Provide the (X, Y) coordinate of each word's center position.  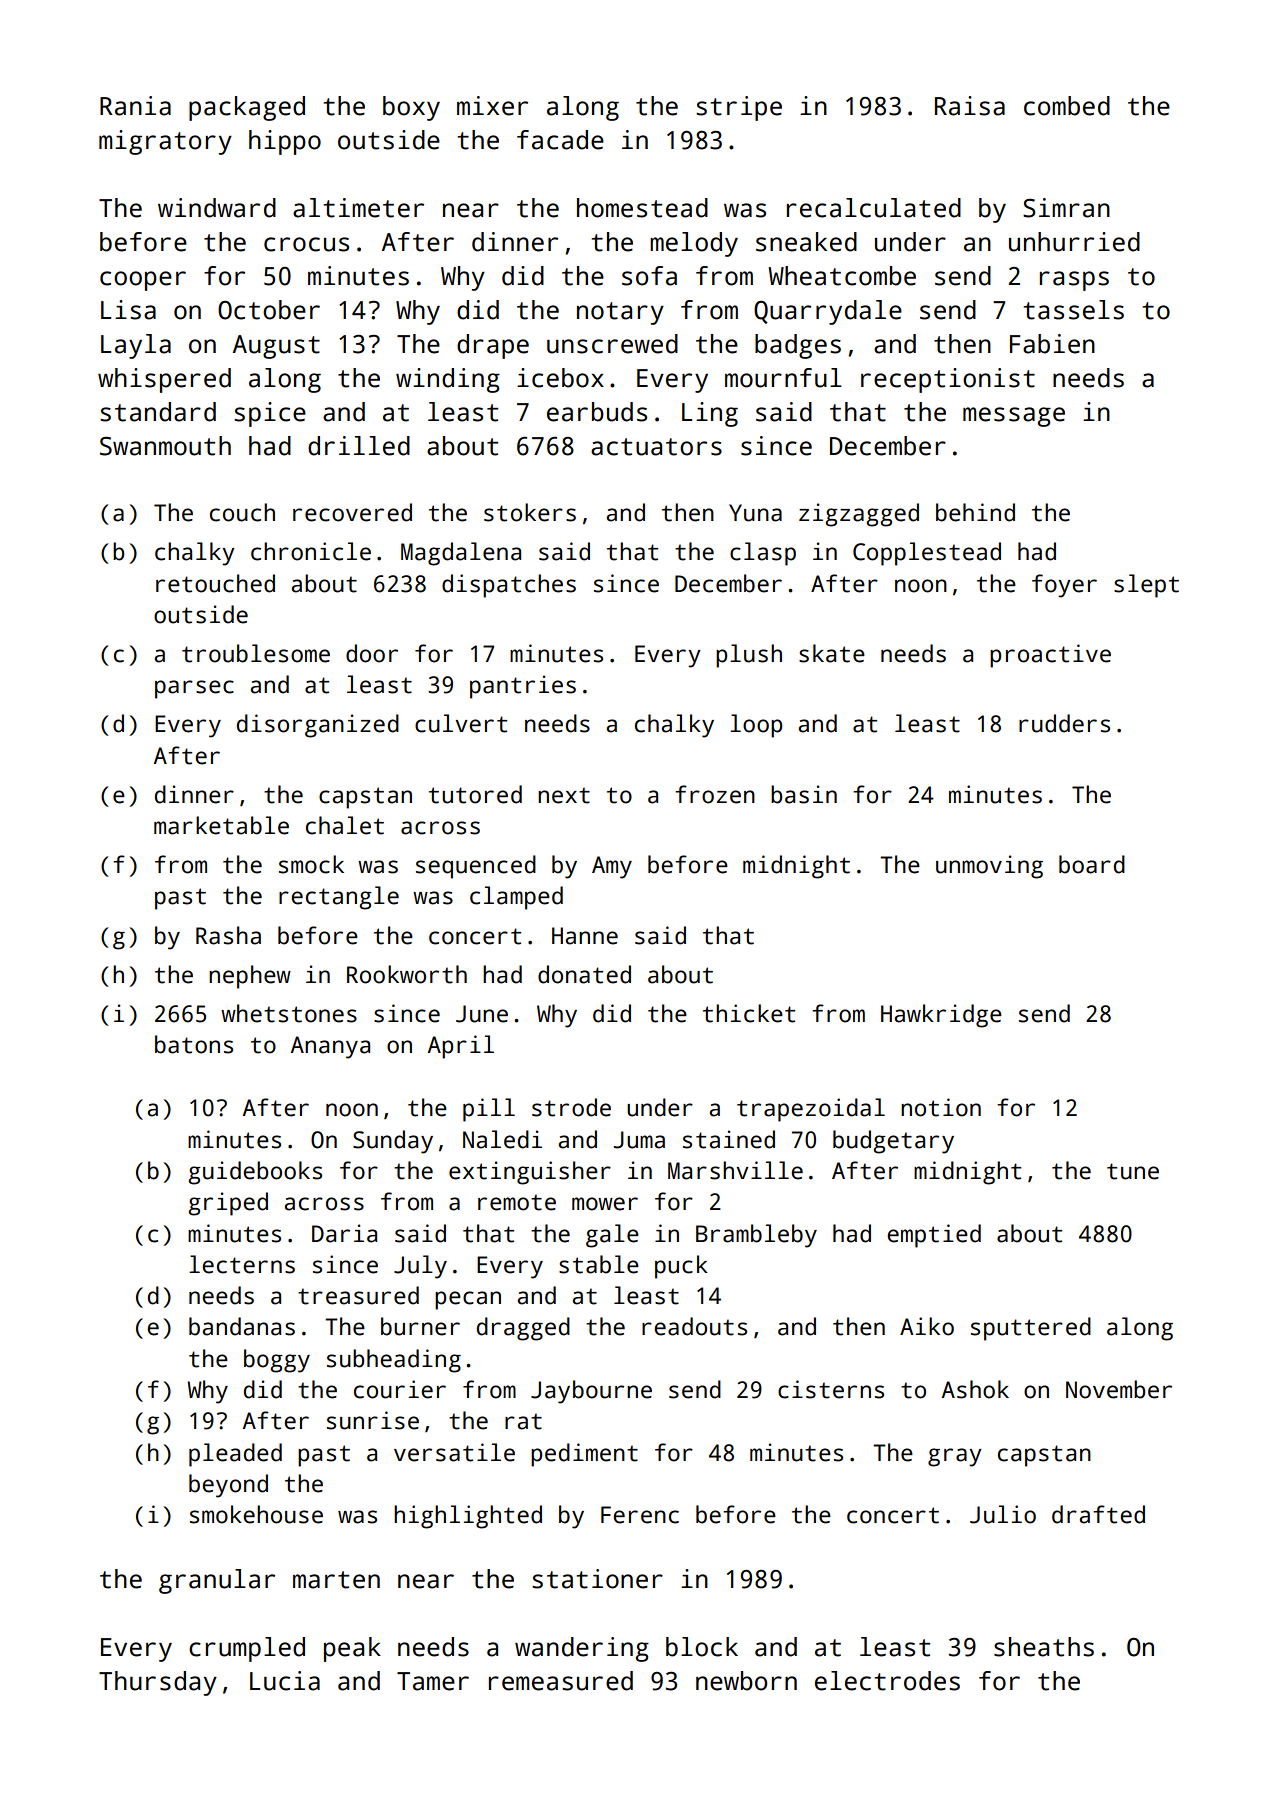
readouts (694, 1326)
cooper (143, 281)
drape (493, 346)
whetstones (289, 1013)
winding (448, 380)
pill (489, 1110)
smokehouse (256, 1514)
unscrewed (612, 344)
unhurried (1074, 242)
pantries (523, 687)
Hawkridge (941, 1016)
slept (1146, 586)
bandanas (242, 1326)
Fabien (1052, 344)
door (372, 653)
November (1119, 1389)
